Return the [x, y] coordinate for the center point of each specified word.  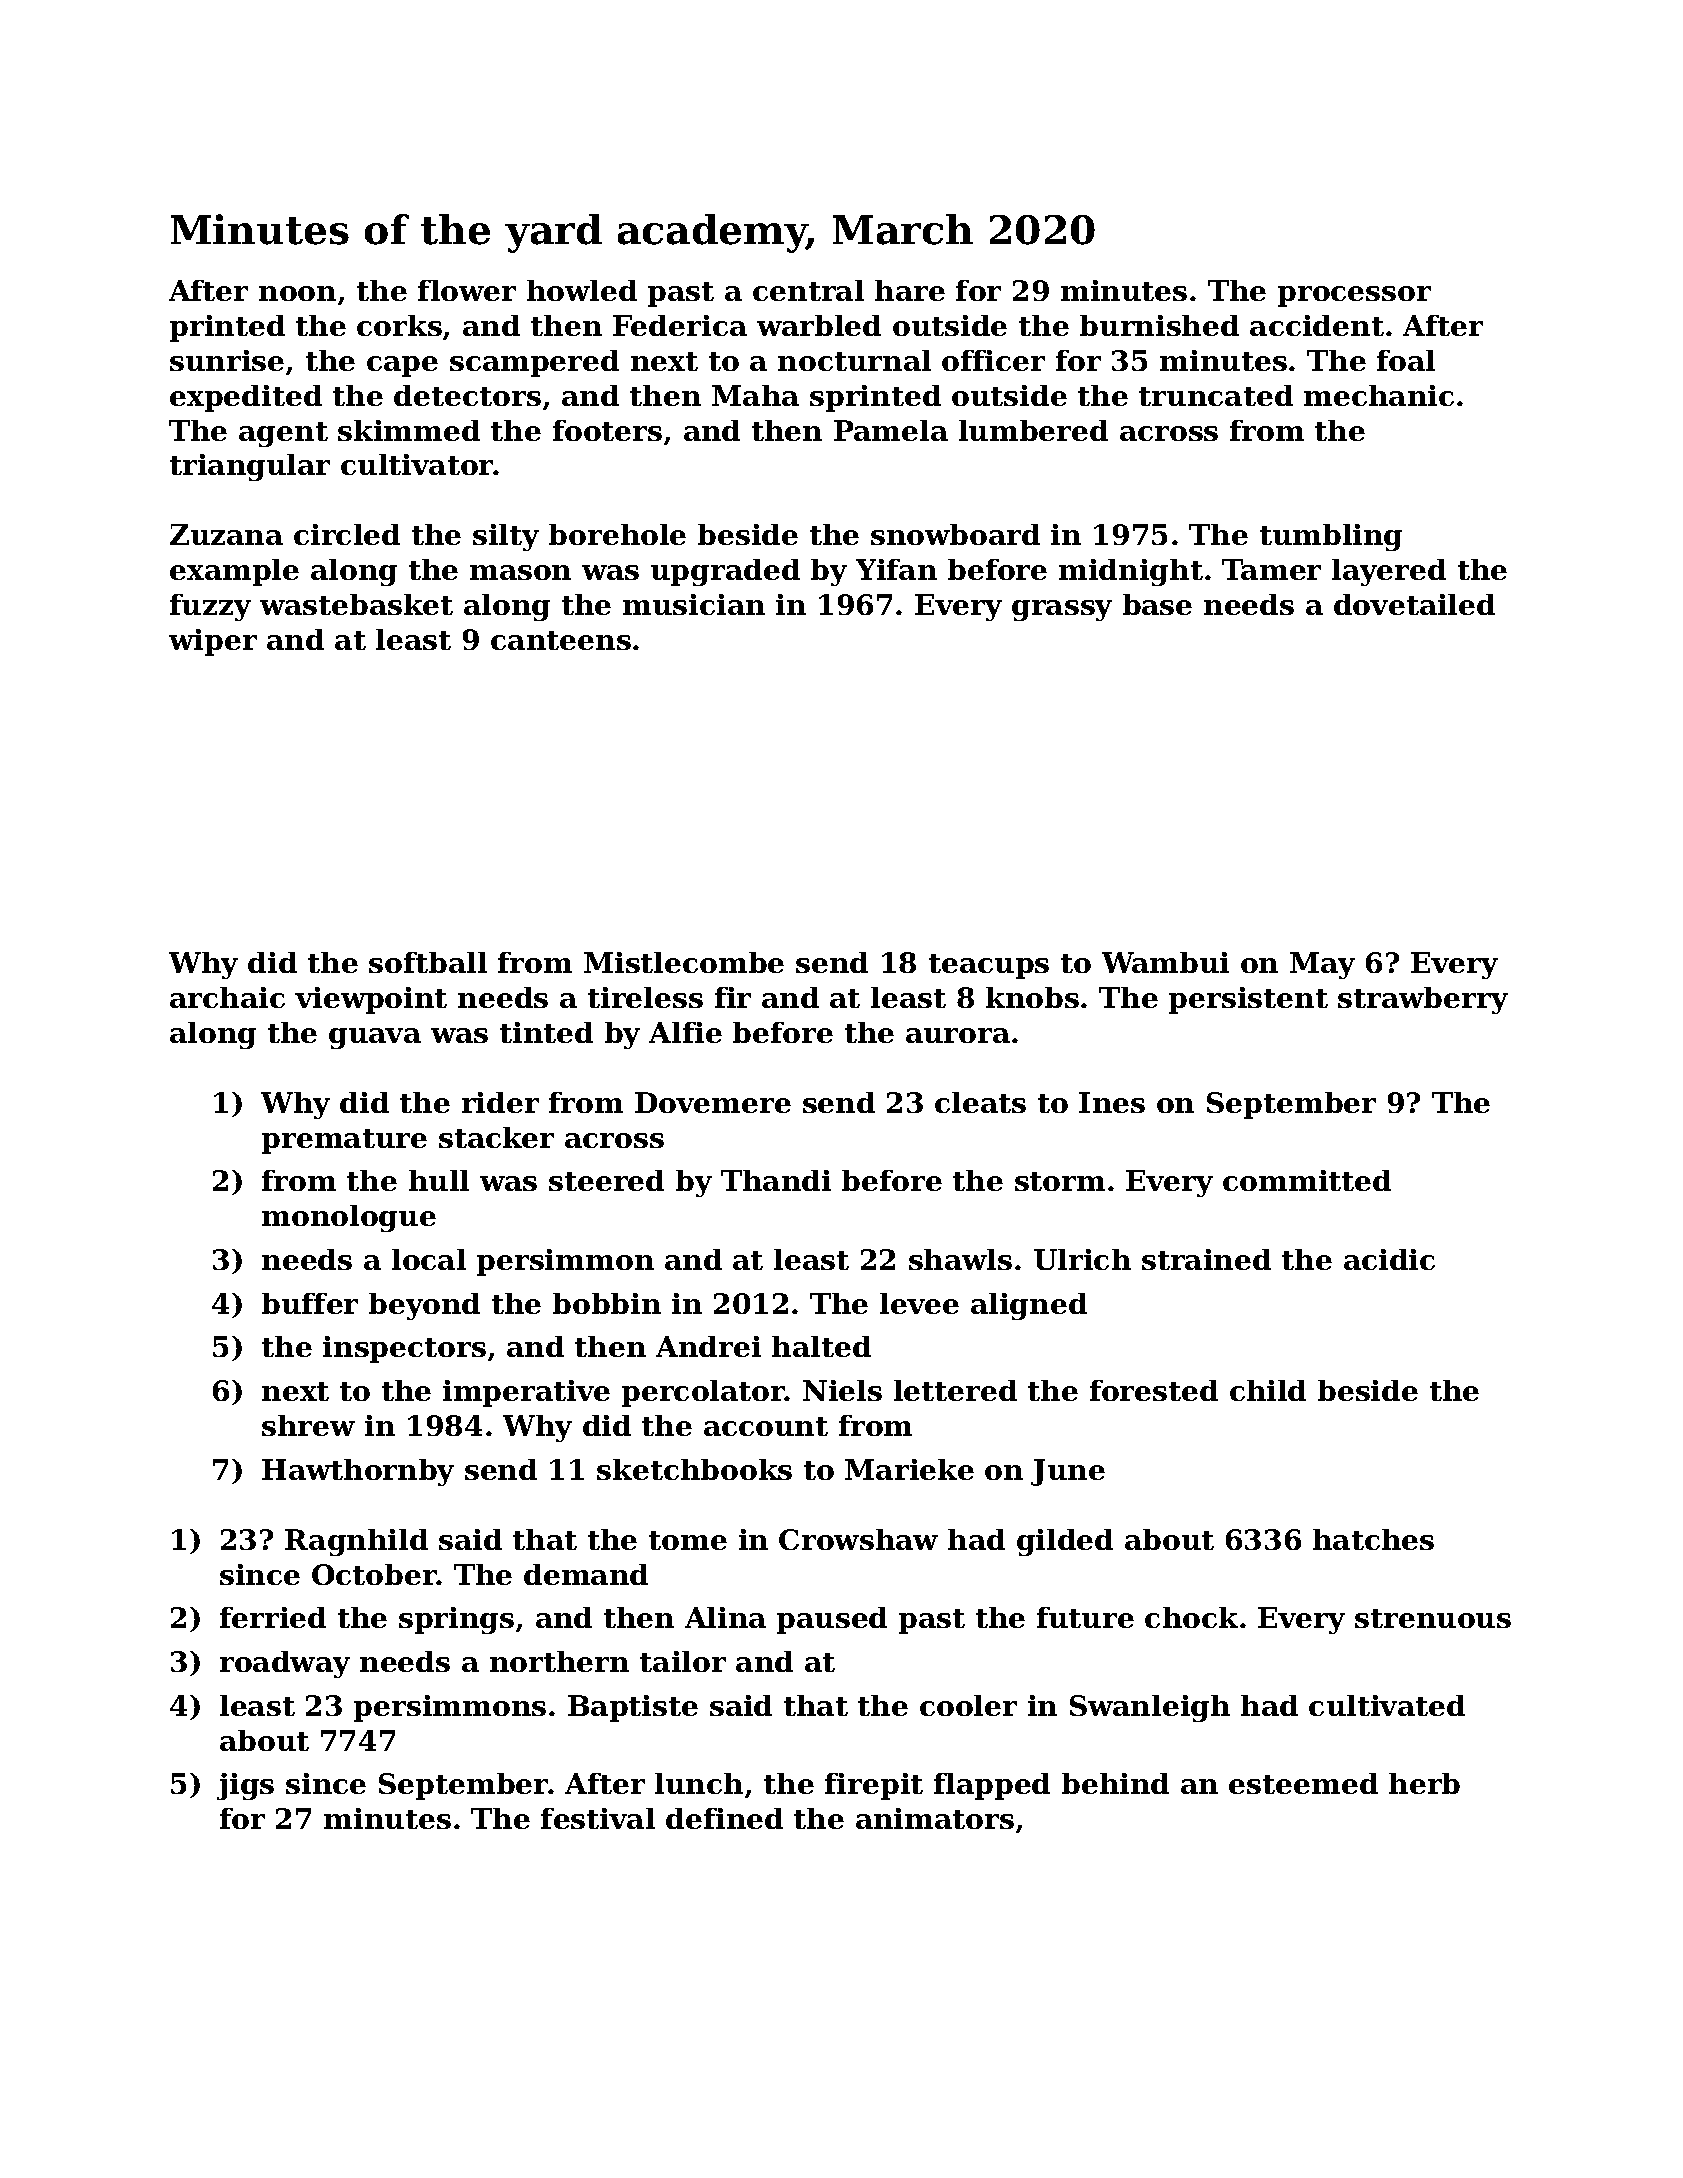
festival [598, 1818]
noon [297, 293]
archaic [227, 997]
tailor [683, 1661]
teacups [989, 966]
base [1157, 604]
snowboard [955, 534]
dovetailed [1414, 604]
